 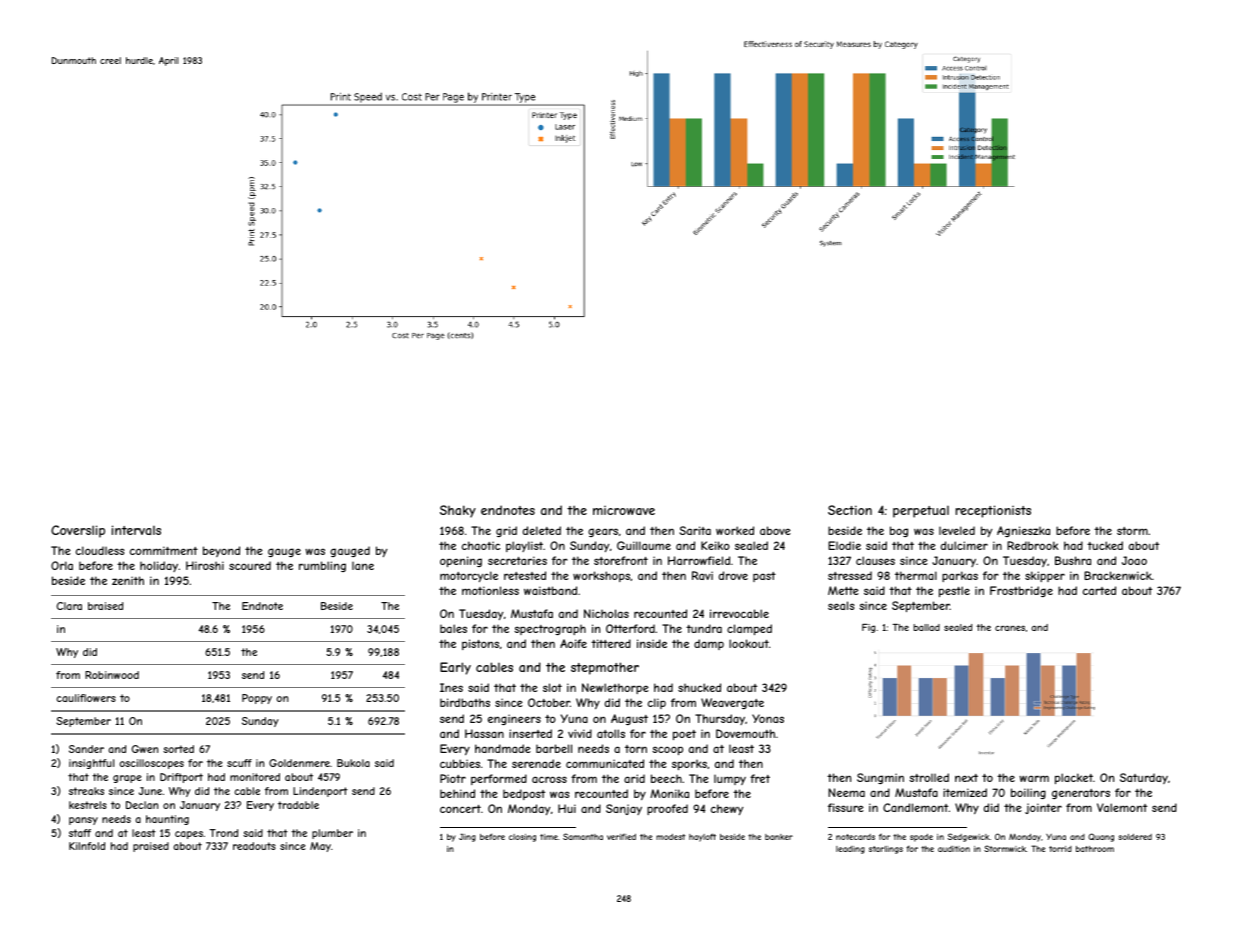 What do you see at coordinates (921, 512) in the screenshot?
I see `perpetual` at bounding box center [921, 512].
